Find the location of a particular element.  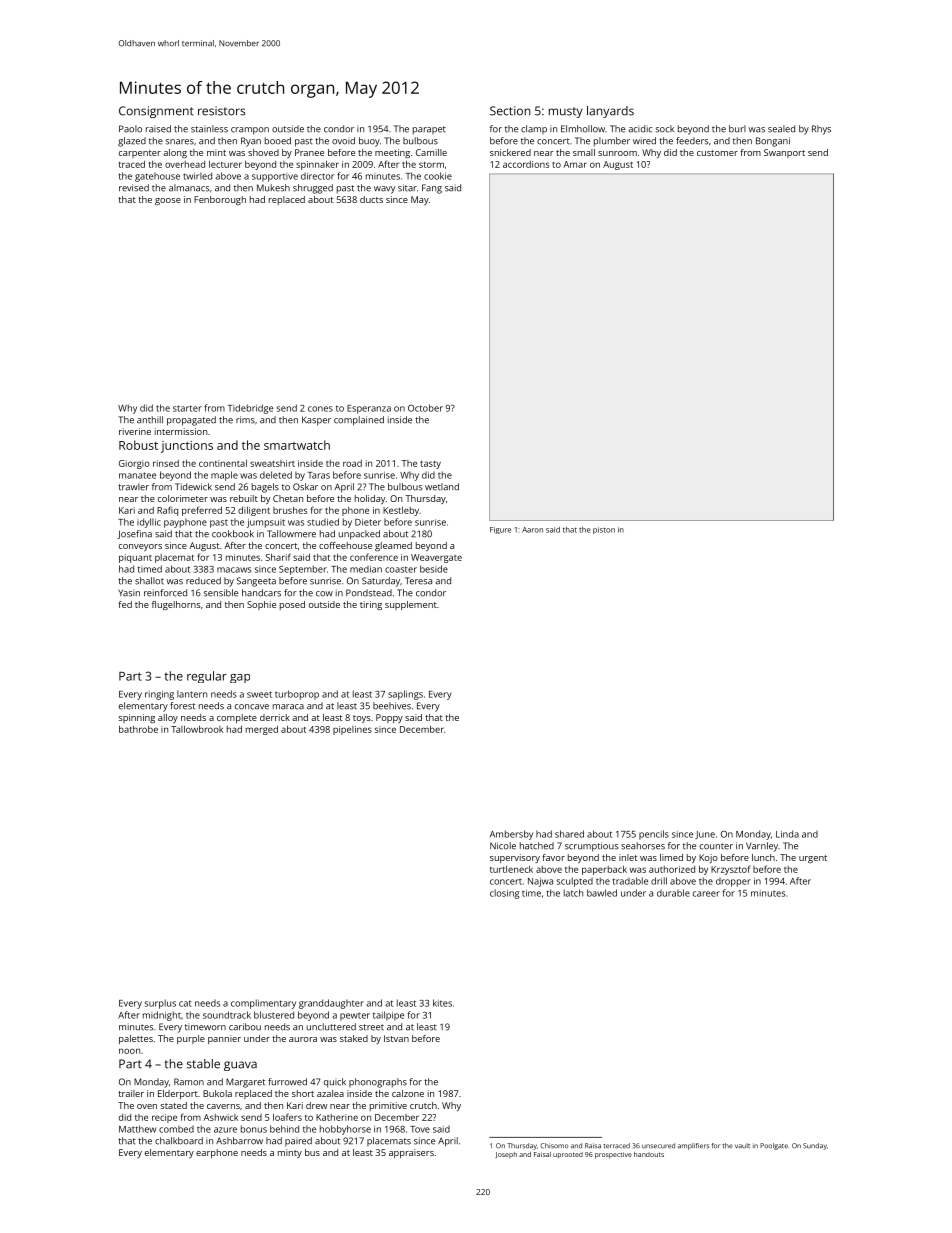

idyllic is located at coordinates (149, 523).
